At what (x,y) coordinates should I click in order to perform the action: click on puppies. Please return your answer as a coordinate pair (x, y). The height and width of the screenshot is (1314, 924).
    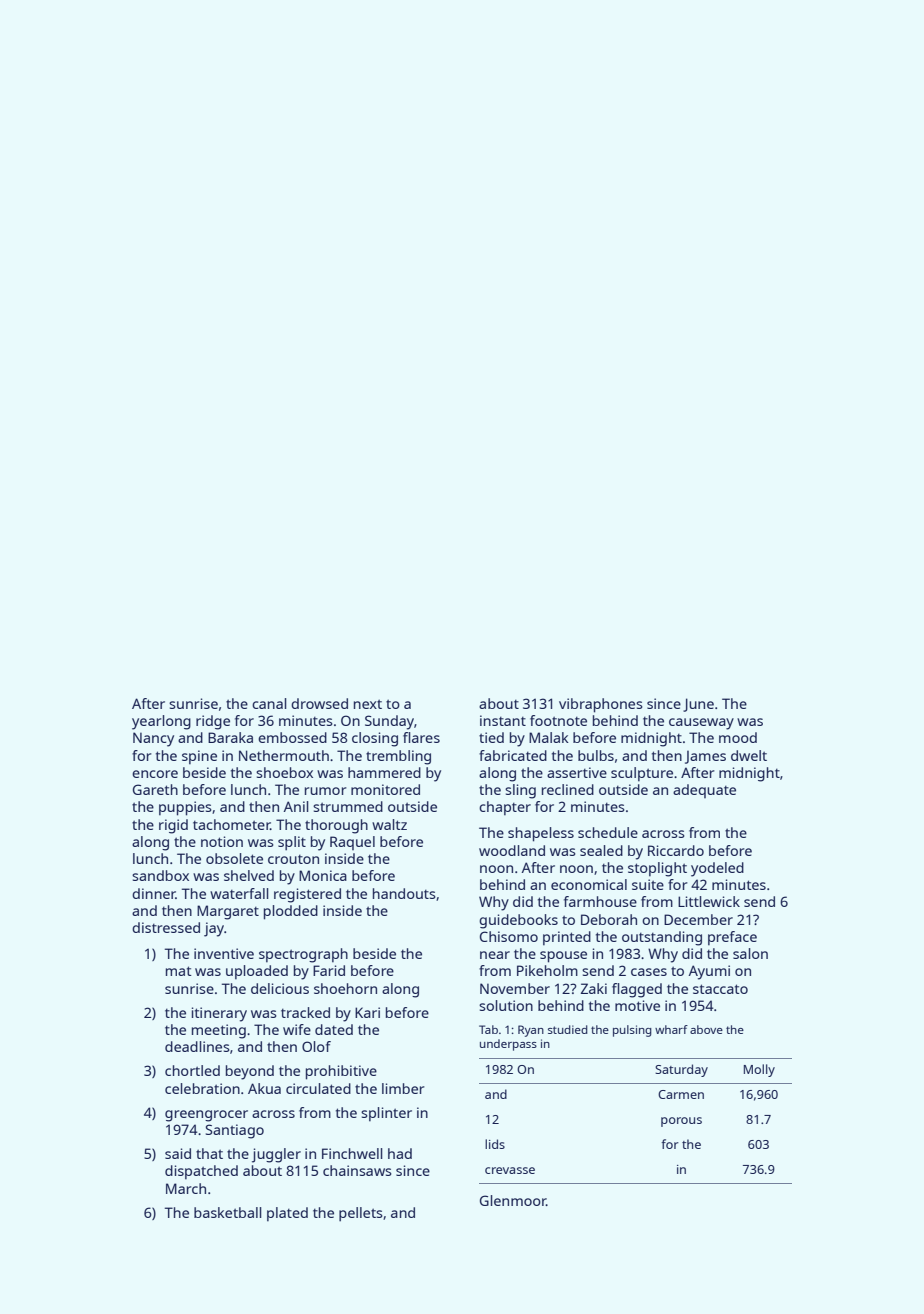
    Looking at the image, I should click on (185, 808).
